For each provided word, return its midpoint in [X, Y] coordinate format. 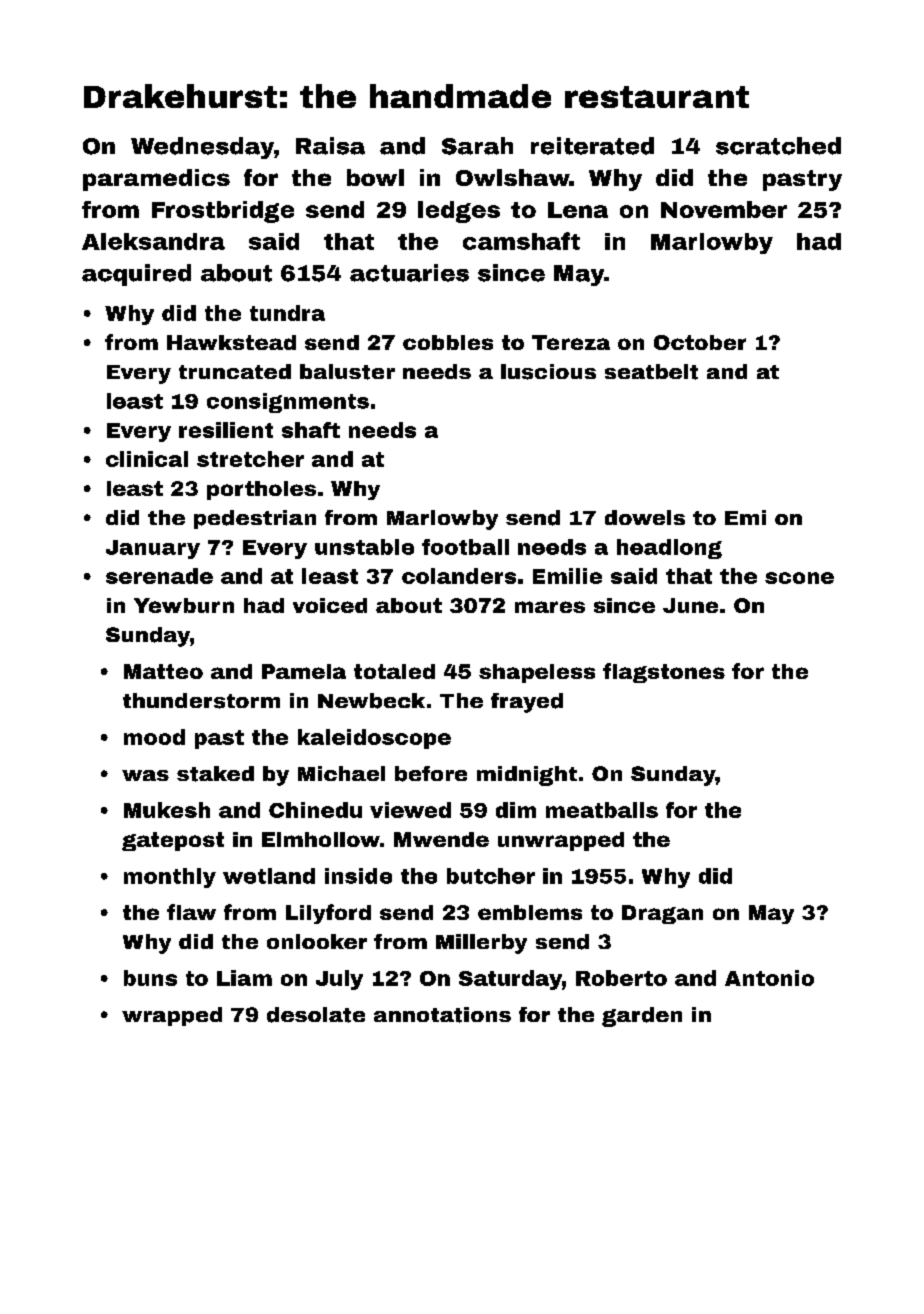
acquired [136, 275]
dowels [645, 517]
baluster [347, 372]
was [145, 775]
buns [150, 978]
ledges [459, 212]
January [153, 549]
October [700, 342]
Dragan [662, 914]
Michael [341, 773]
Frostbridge [223, 212]
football [465, 547]
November [724, 209]
